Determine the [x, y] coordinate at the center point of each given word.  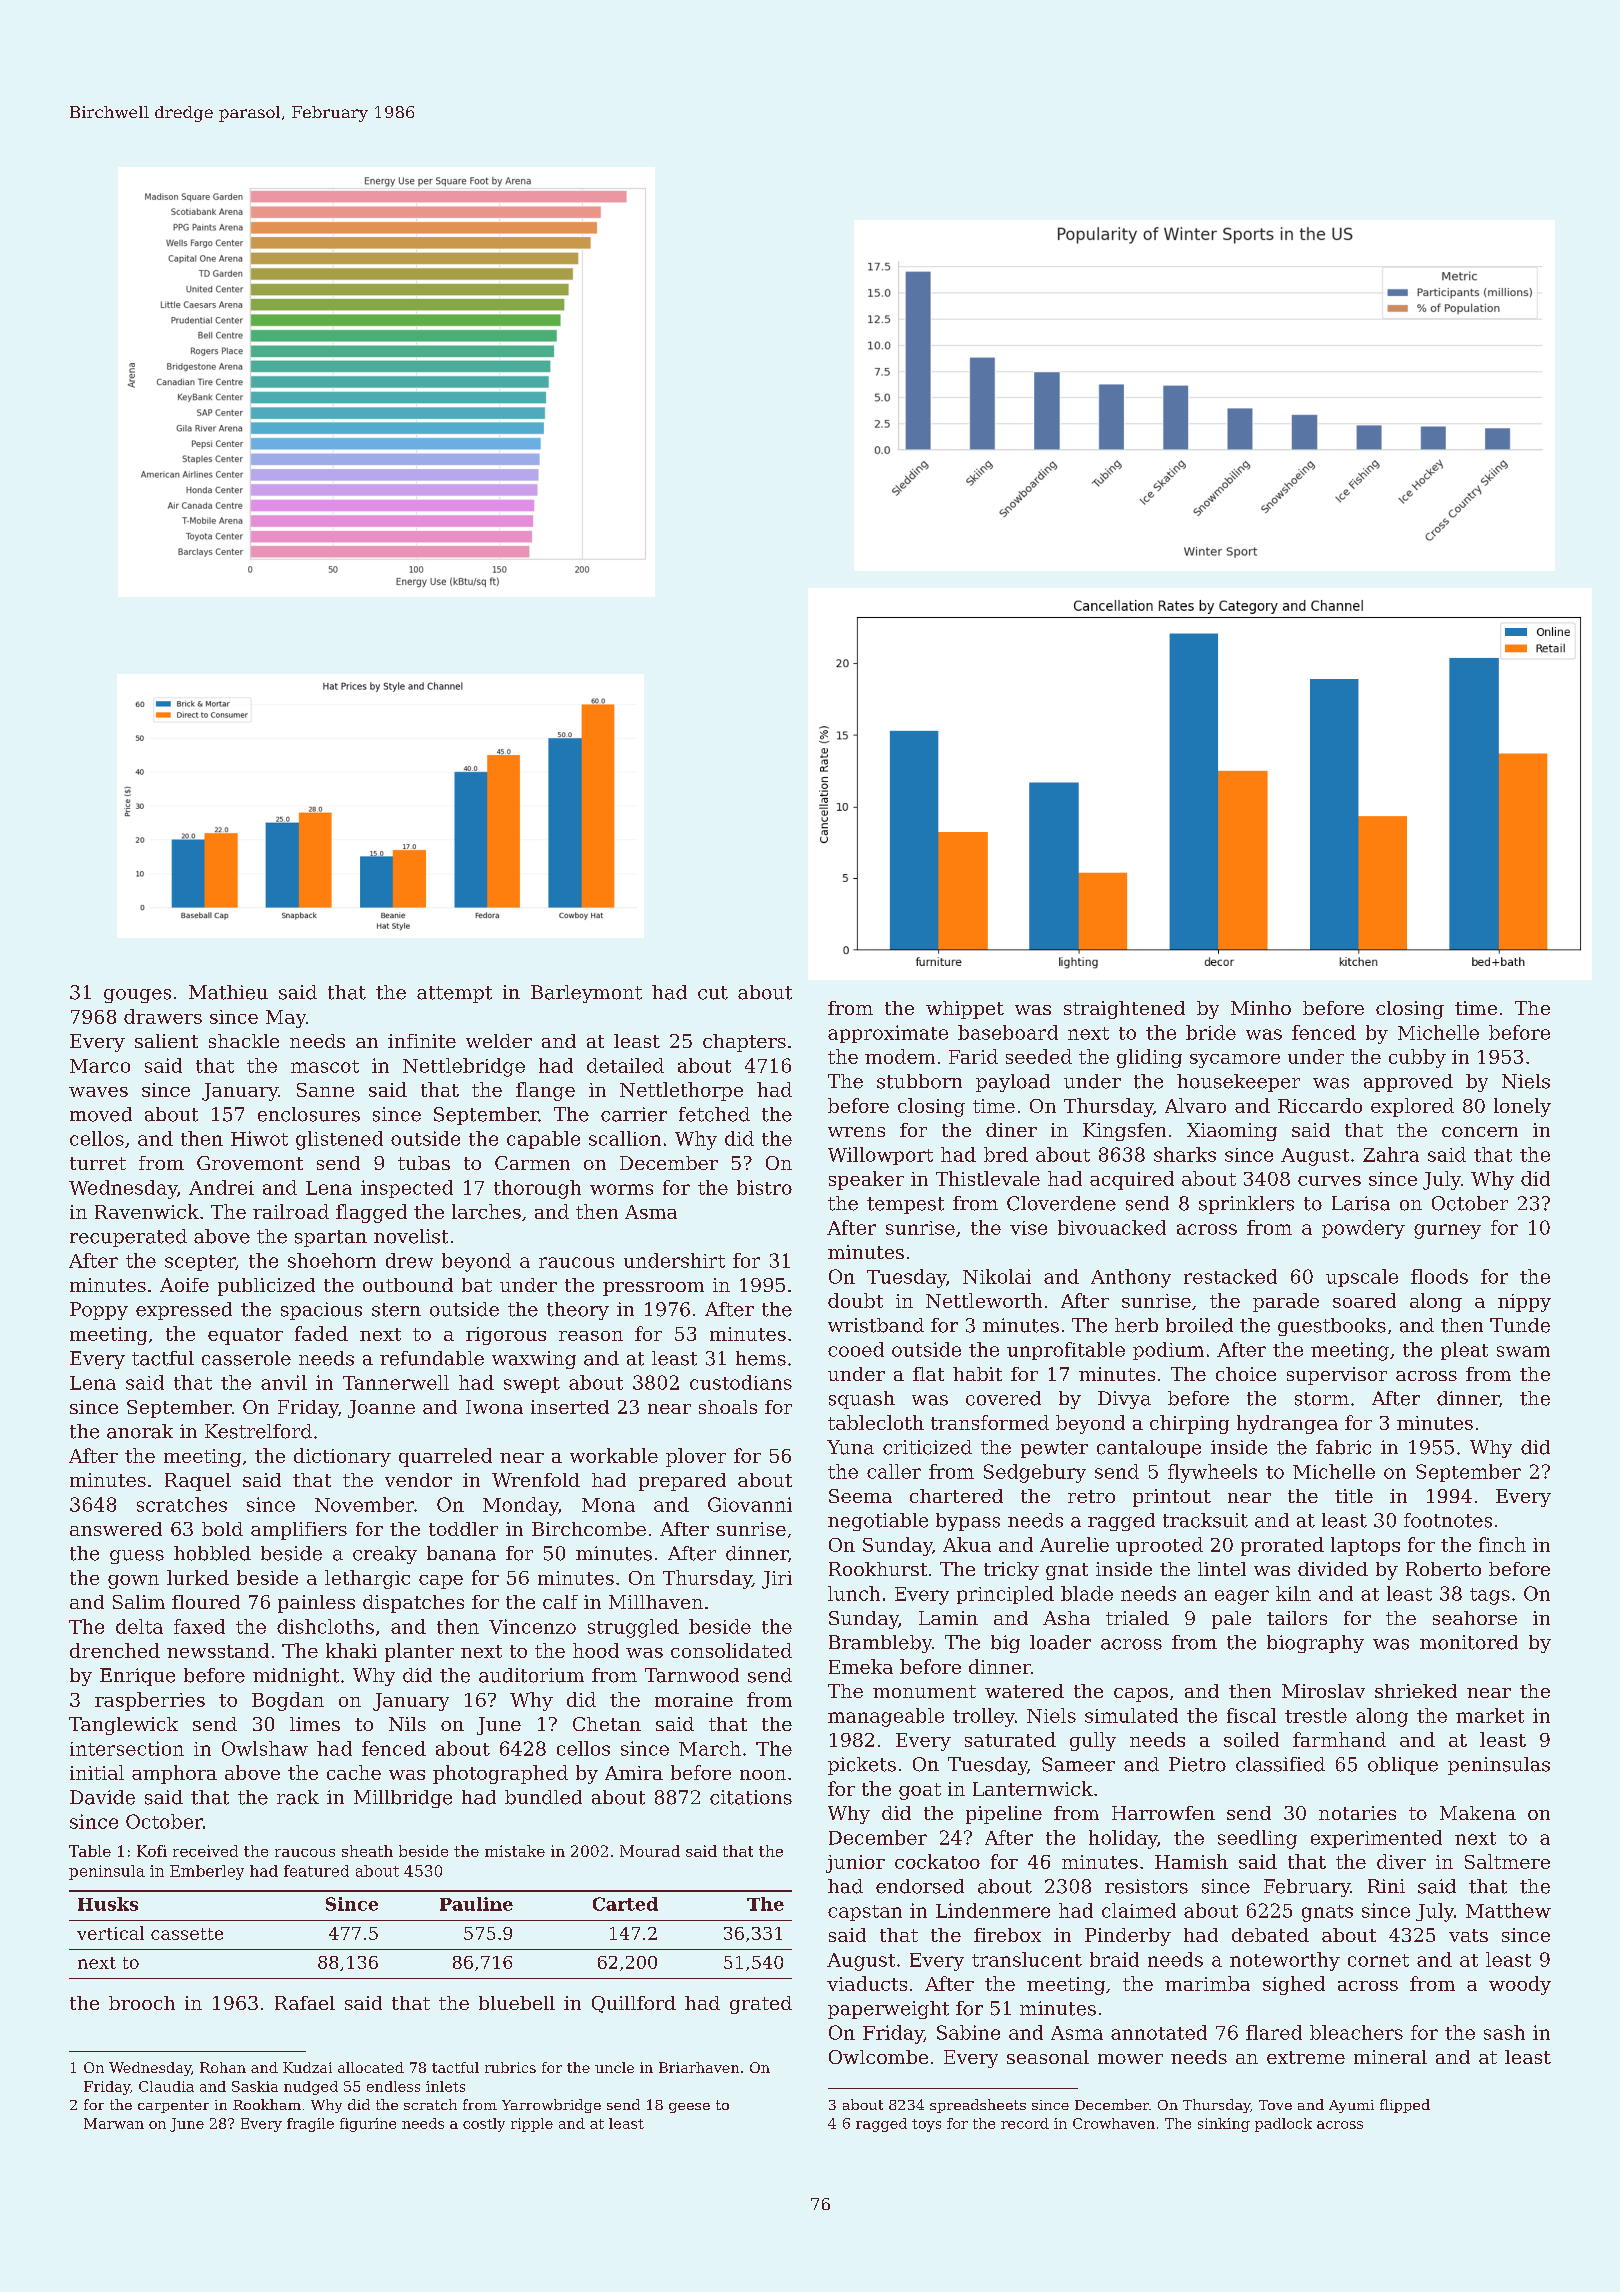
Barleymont [586, 994]
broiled [1199, 1325]
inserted [570, 1407]
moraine [694, 1700]
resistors [1146, 1886]
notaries [1357, 1813]
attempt [454, 994]
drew [409, 1260]
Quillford [634, 2004]
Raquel [198, 1482]
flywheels [1212, 1473]
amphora [174, 1774]
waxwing [534, 1360]
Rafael [305, 2003]
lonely [1522, 1107]
